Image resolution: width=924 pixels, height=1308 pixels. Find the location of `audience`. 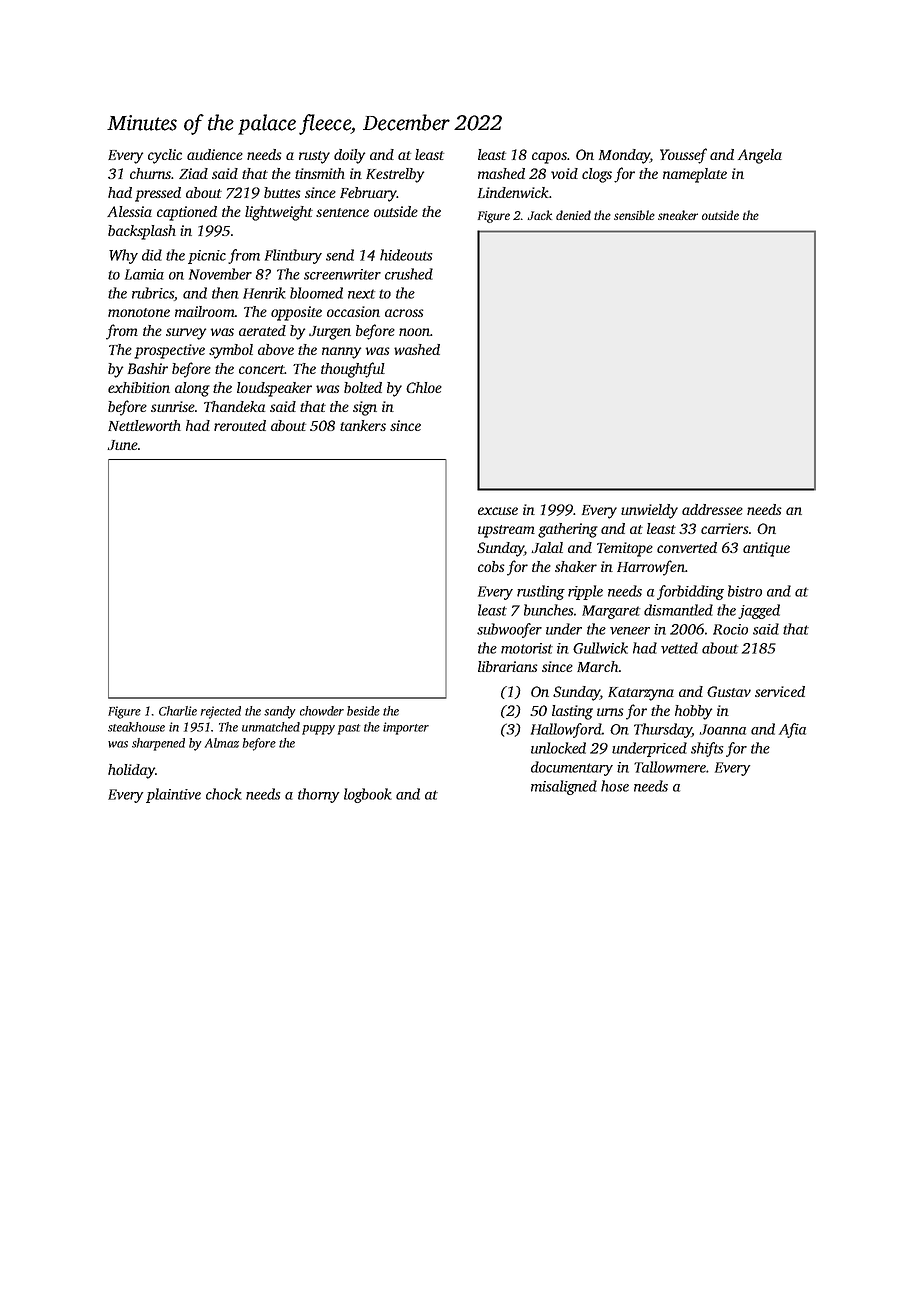

audience is located at coordinates (215, 154).
